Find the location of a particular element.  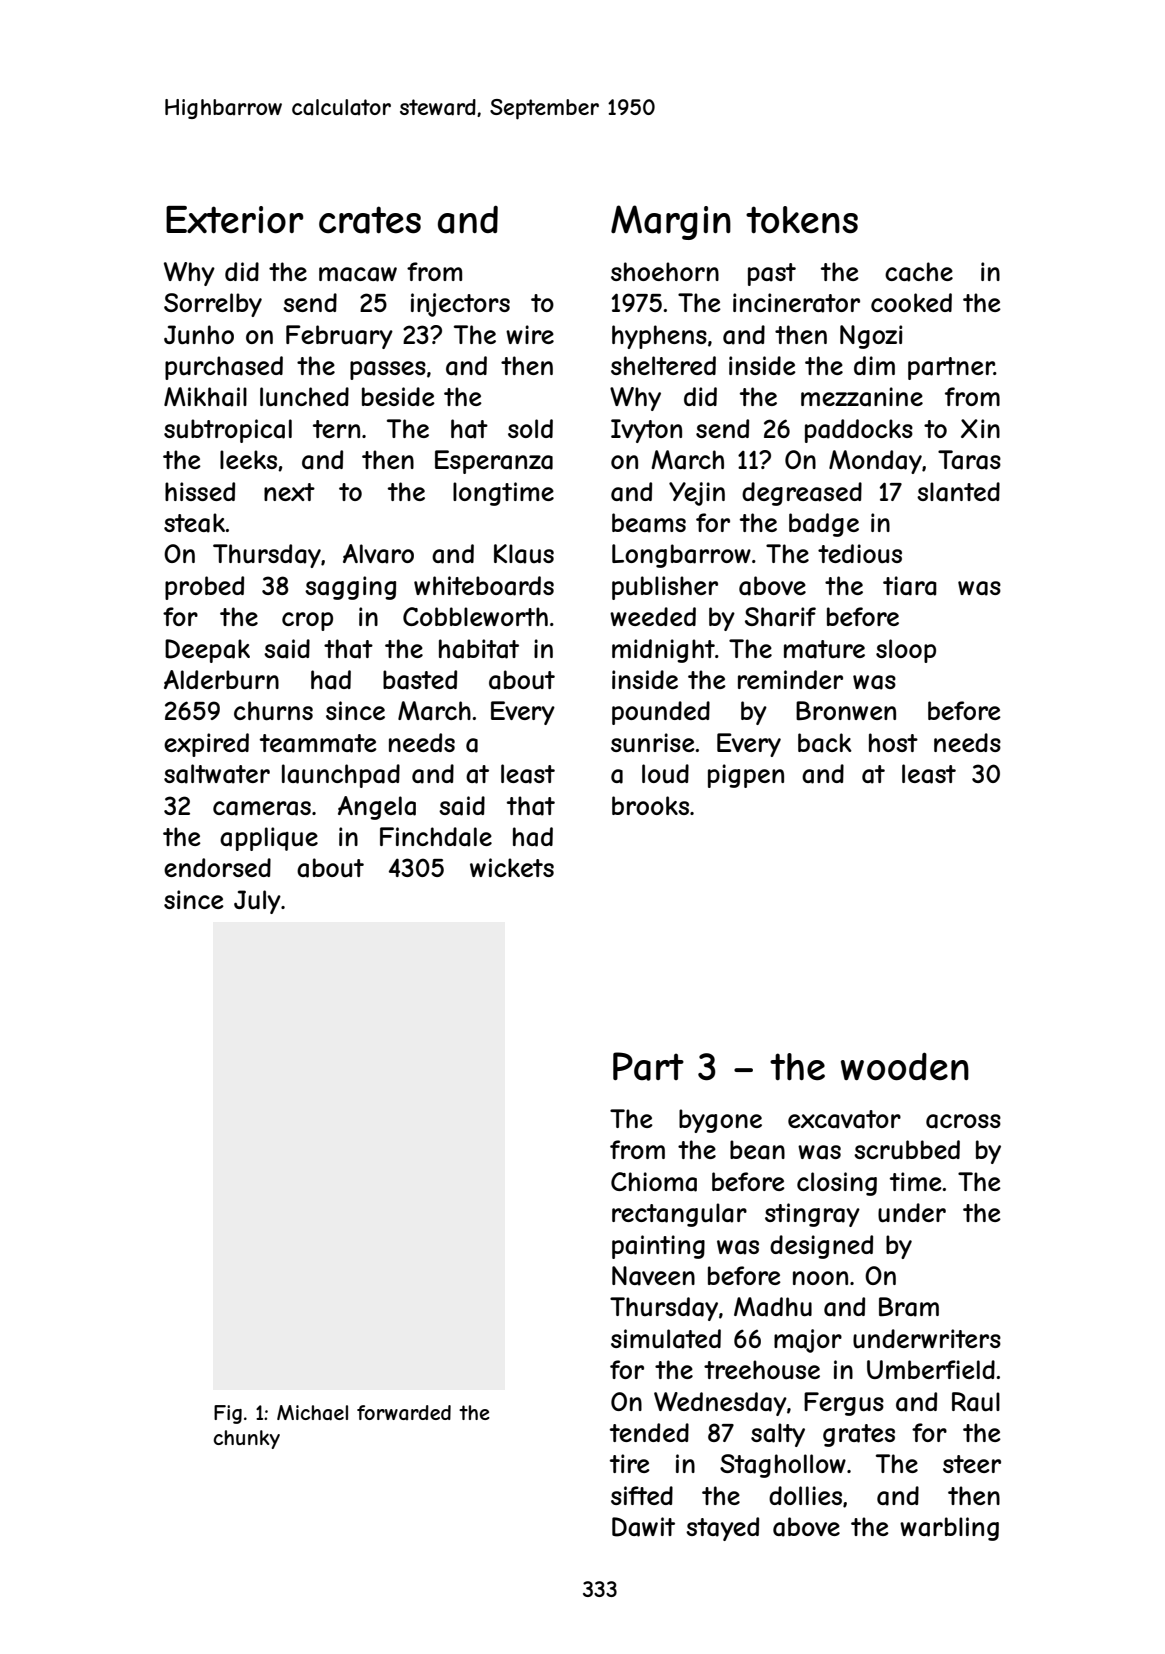

Fig is located at coordinates (228, 1414).
